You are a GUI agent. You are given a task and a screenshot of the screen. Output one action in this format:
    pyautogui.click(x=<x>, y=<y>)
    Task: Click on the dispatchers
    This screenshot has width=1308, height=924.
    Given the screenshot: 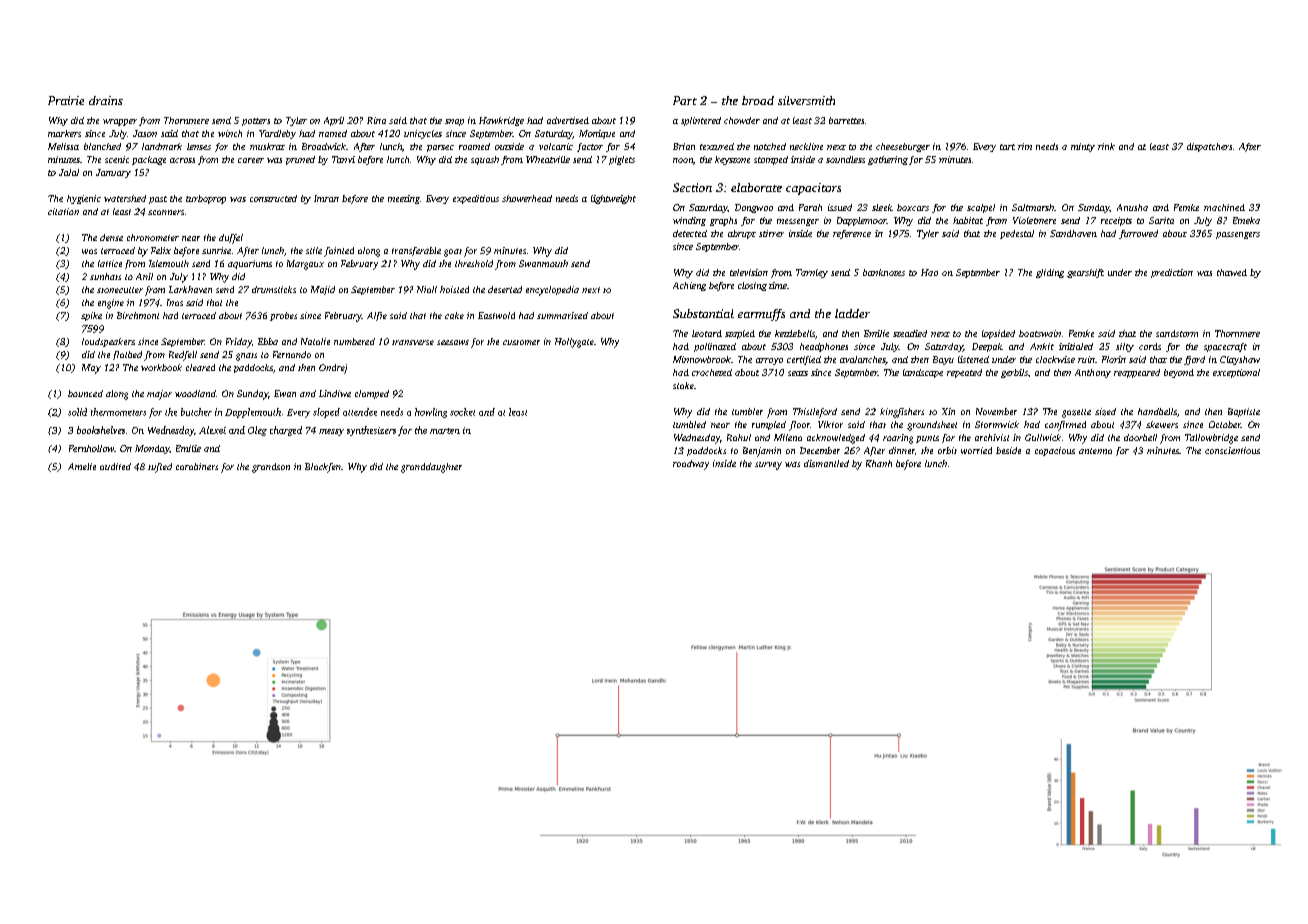 What is the action you would take?
    pyautogui.click(x=1209, y=147)
